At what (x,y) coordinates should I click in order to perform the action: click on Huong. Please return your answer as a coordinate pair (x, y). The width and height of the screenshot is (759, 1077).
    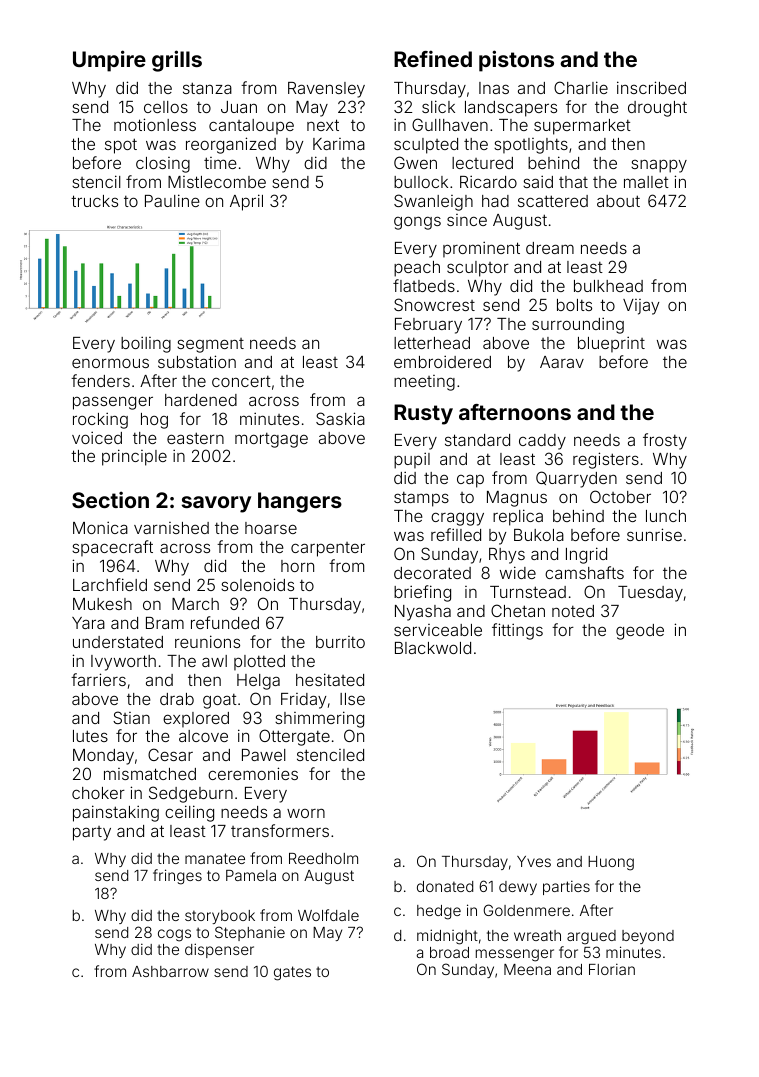
    Looking at the image, I should click on (611, 863).
